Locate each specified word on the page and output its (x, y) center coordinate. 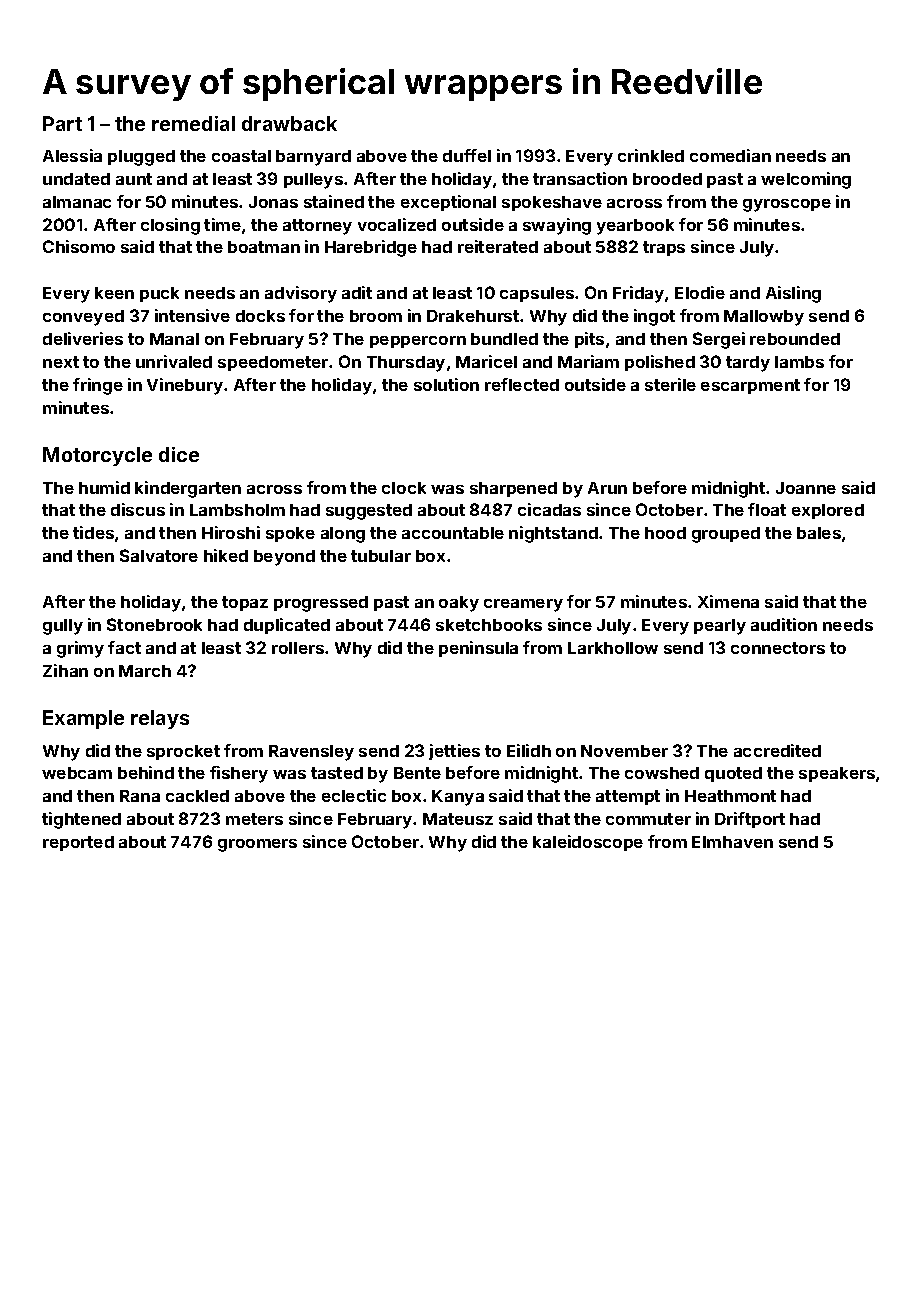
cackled (197, 796)
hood (665, 533)
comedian (730, 155)
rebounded (795, 339)
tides (93, 532)
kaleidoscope (588, 843)
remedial (193, 123)
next (61, 362)
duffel (467, 155)
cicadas (549, 509)
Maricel (486, 361)
